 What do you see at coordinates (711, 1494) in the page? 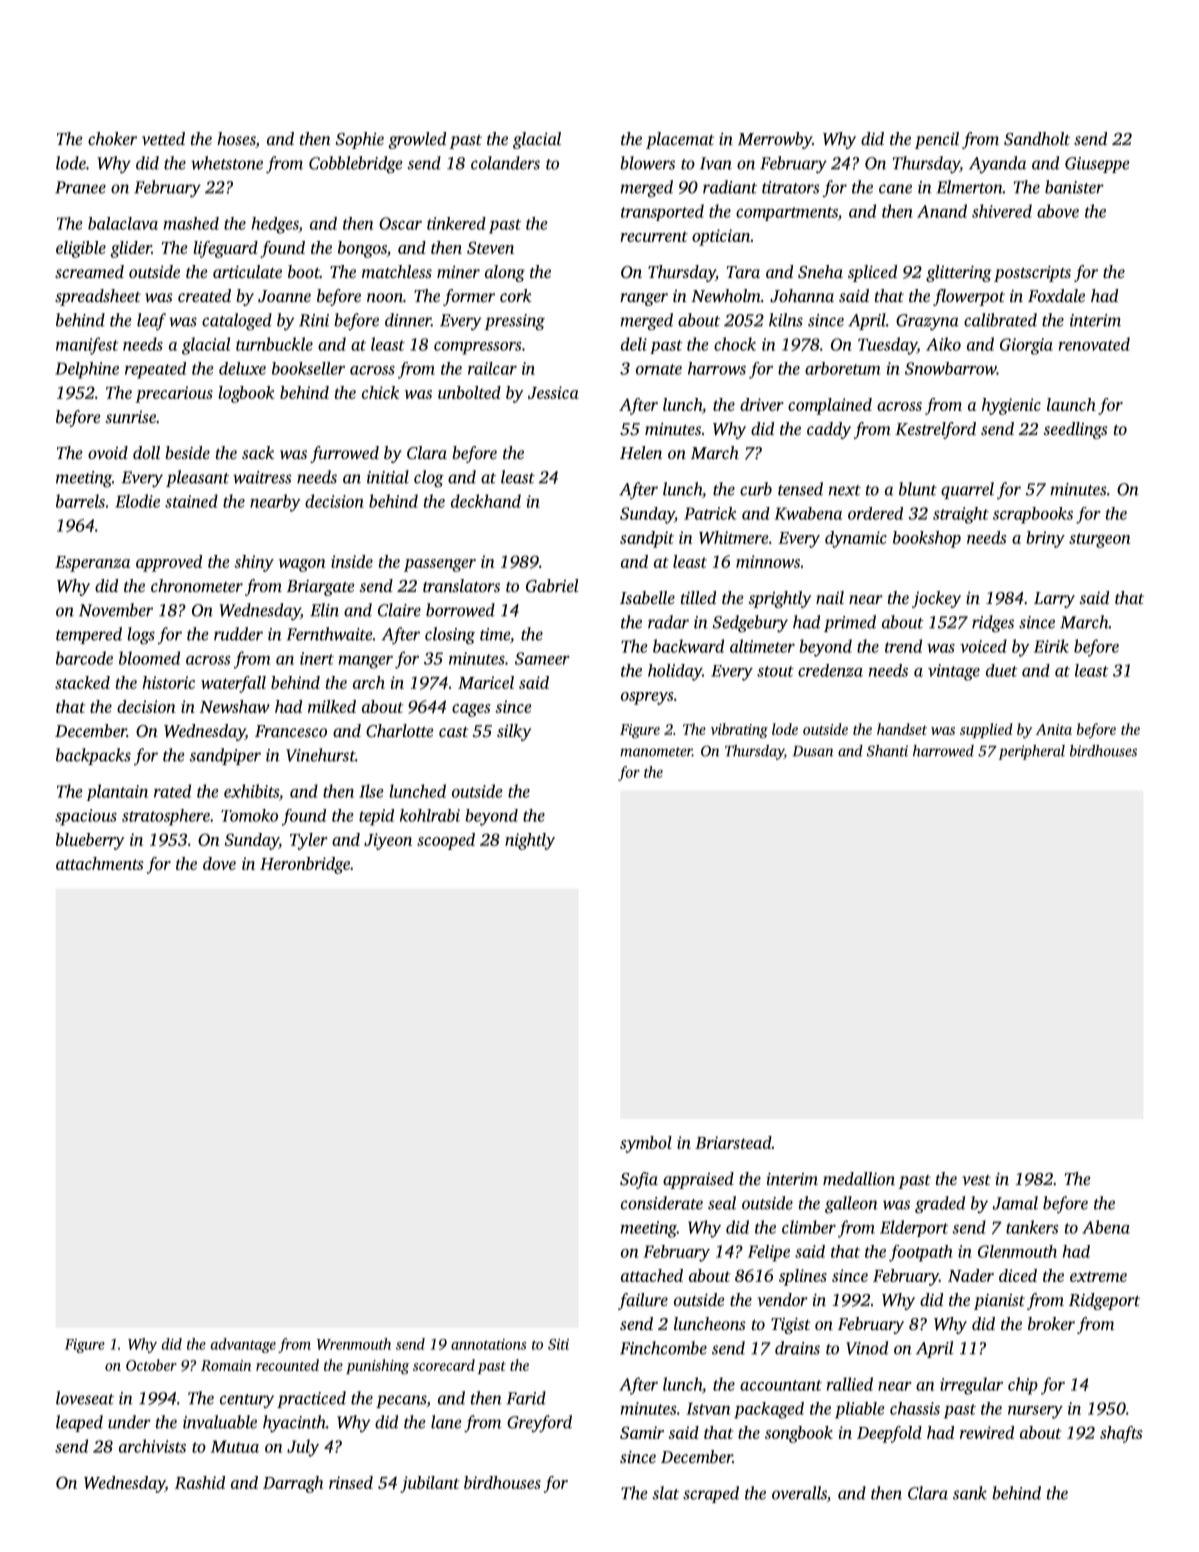
I see `scraped` at bounding box center [711, 1494].
